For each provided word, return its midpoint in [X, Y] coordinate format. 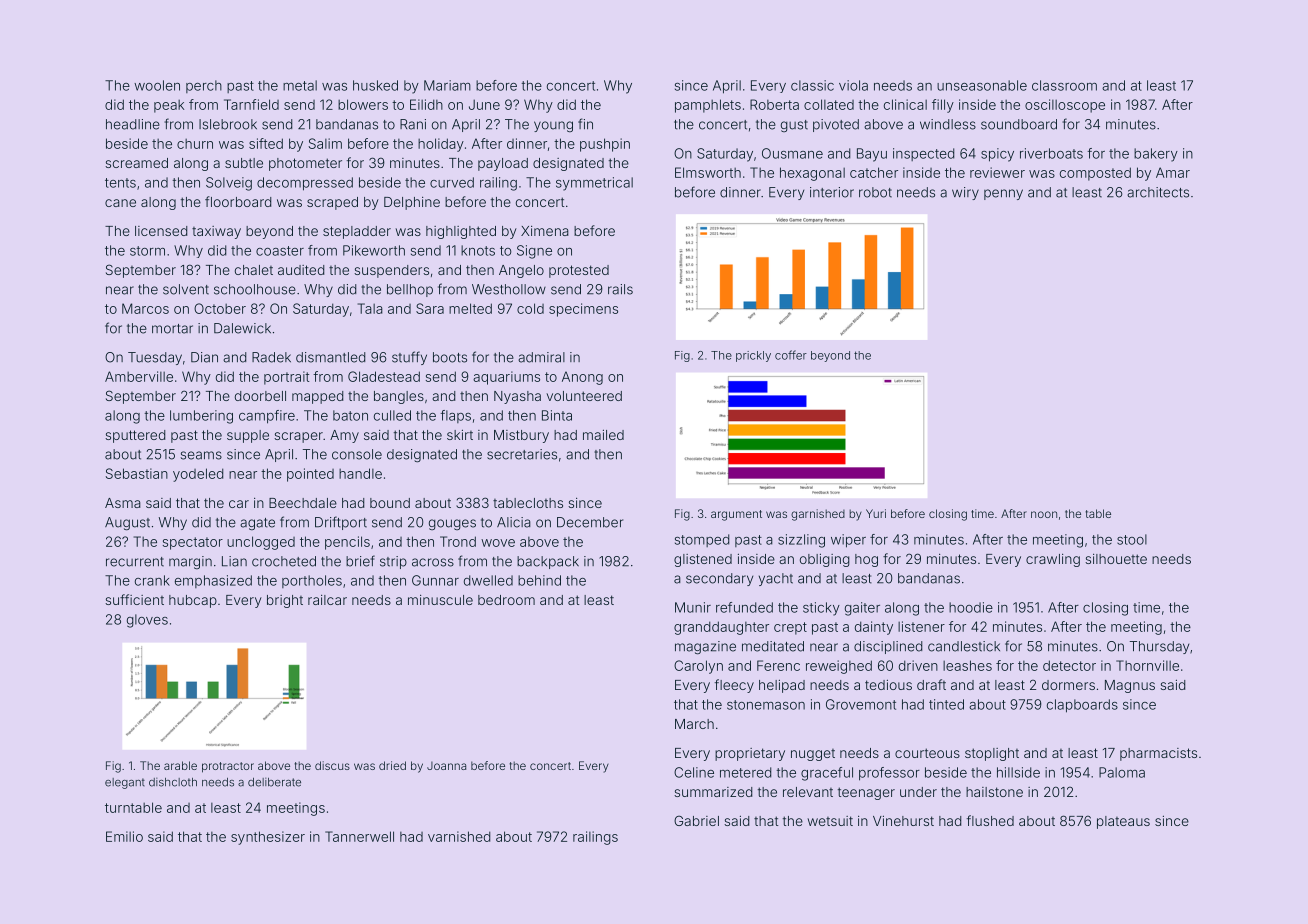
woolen [157, 85]
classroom [1064, 85]
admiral [541, 357]
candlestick [964, 646]
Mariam [447, 85]
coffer [791, 355]
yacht [776, 579]
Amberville [139, 376]
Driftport [341, 523]
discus [332, 765]
